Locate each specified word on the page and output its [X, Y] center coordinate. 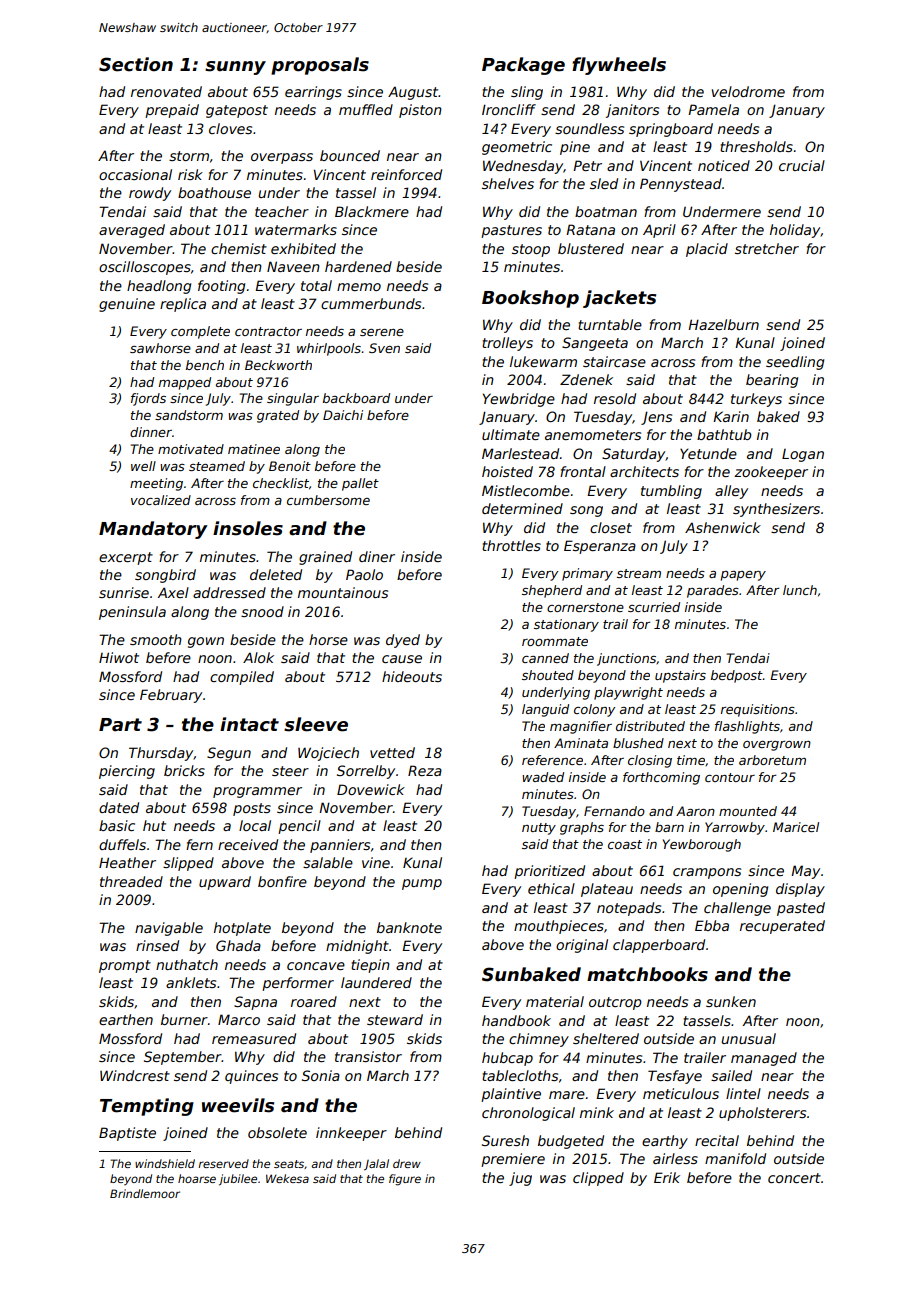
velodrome [748, 91]
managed [764, 1059]
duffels [122, 844]
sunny [235, 68]
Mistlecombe [526, 490]
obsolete [277, 1132]
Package [523, 66]
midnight [357, 947]
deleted [276, 574]
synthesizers [776, 510]
